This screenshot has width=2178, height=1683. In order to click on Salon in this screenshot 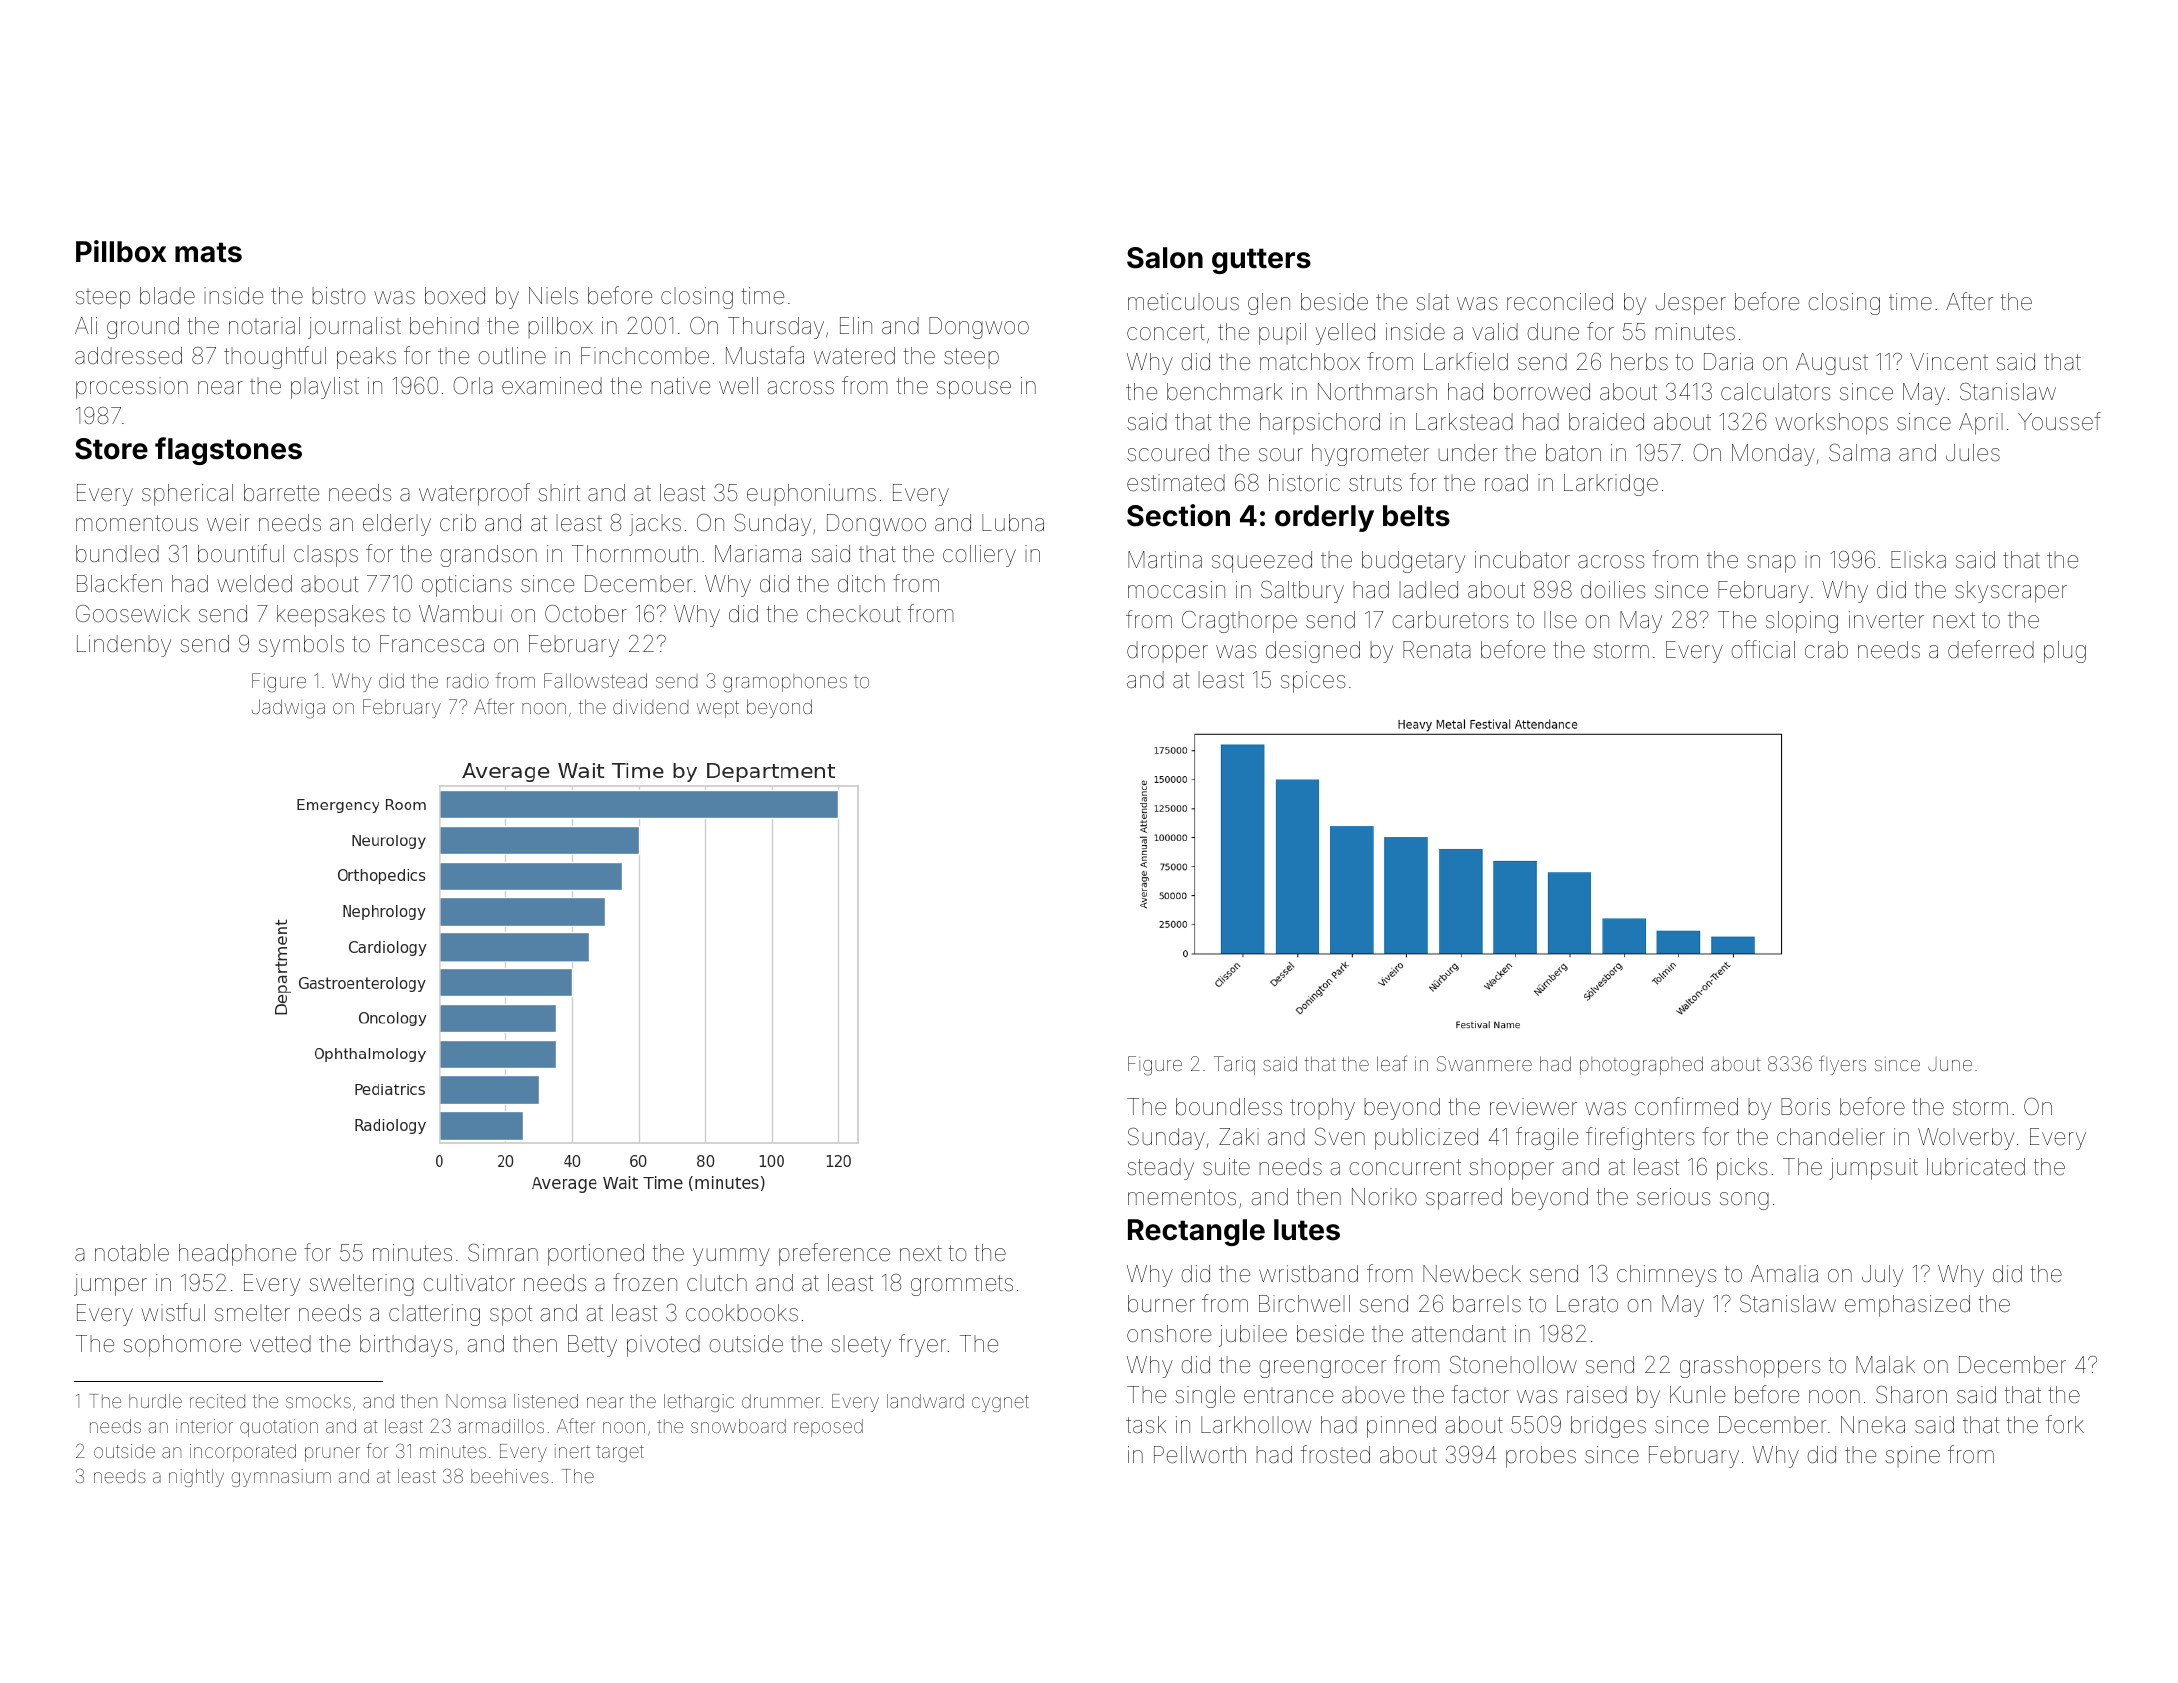, I will do `click(1165, 258)`.
